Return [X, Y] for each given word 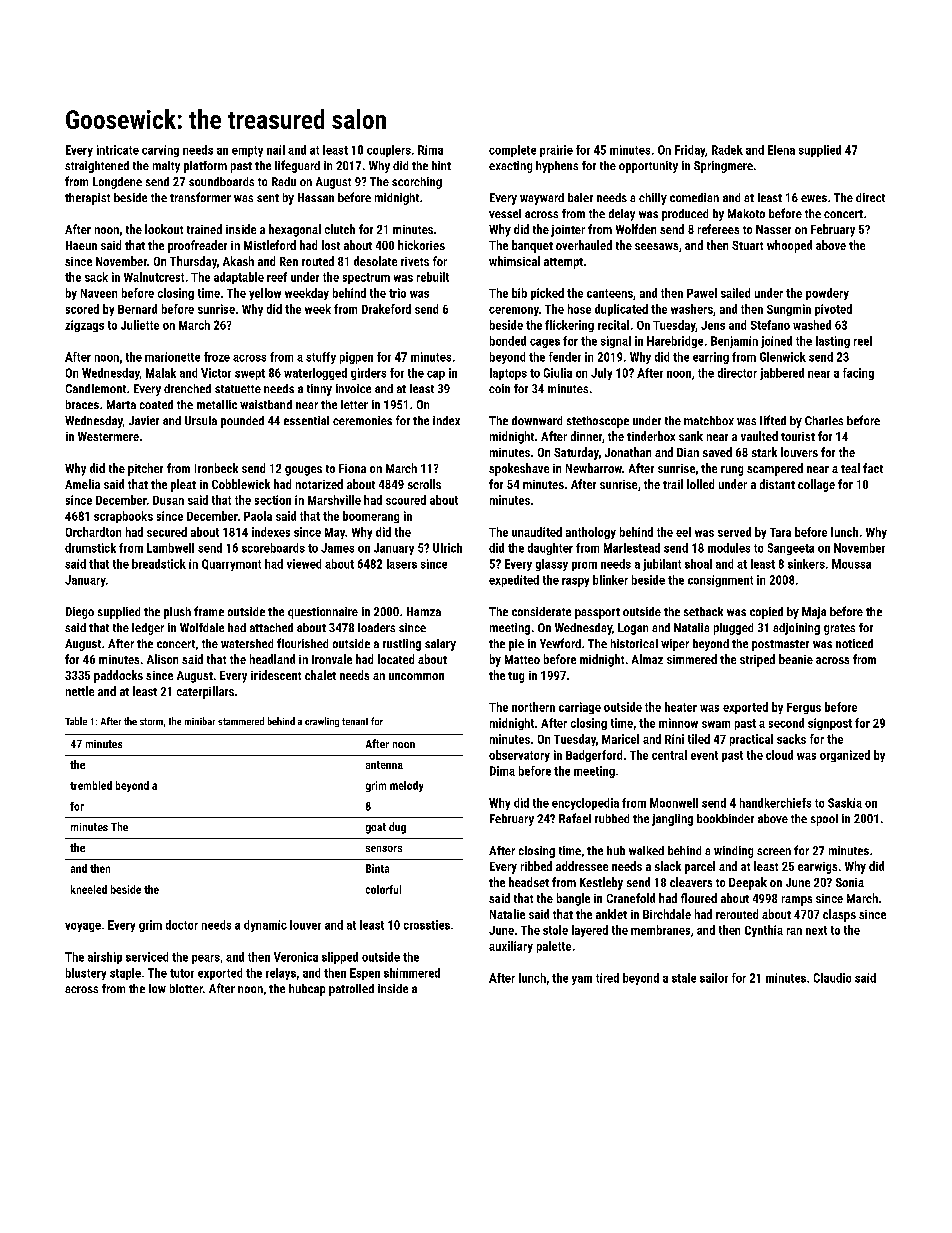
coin [499, 388]
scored [82, 309]
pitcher [145, 469]
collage [816, 485]
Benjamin [734, 342]
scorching [417, 183]
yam [582, 980]
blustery [86, 974]
